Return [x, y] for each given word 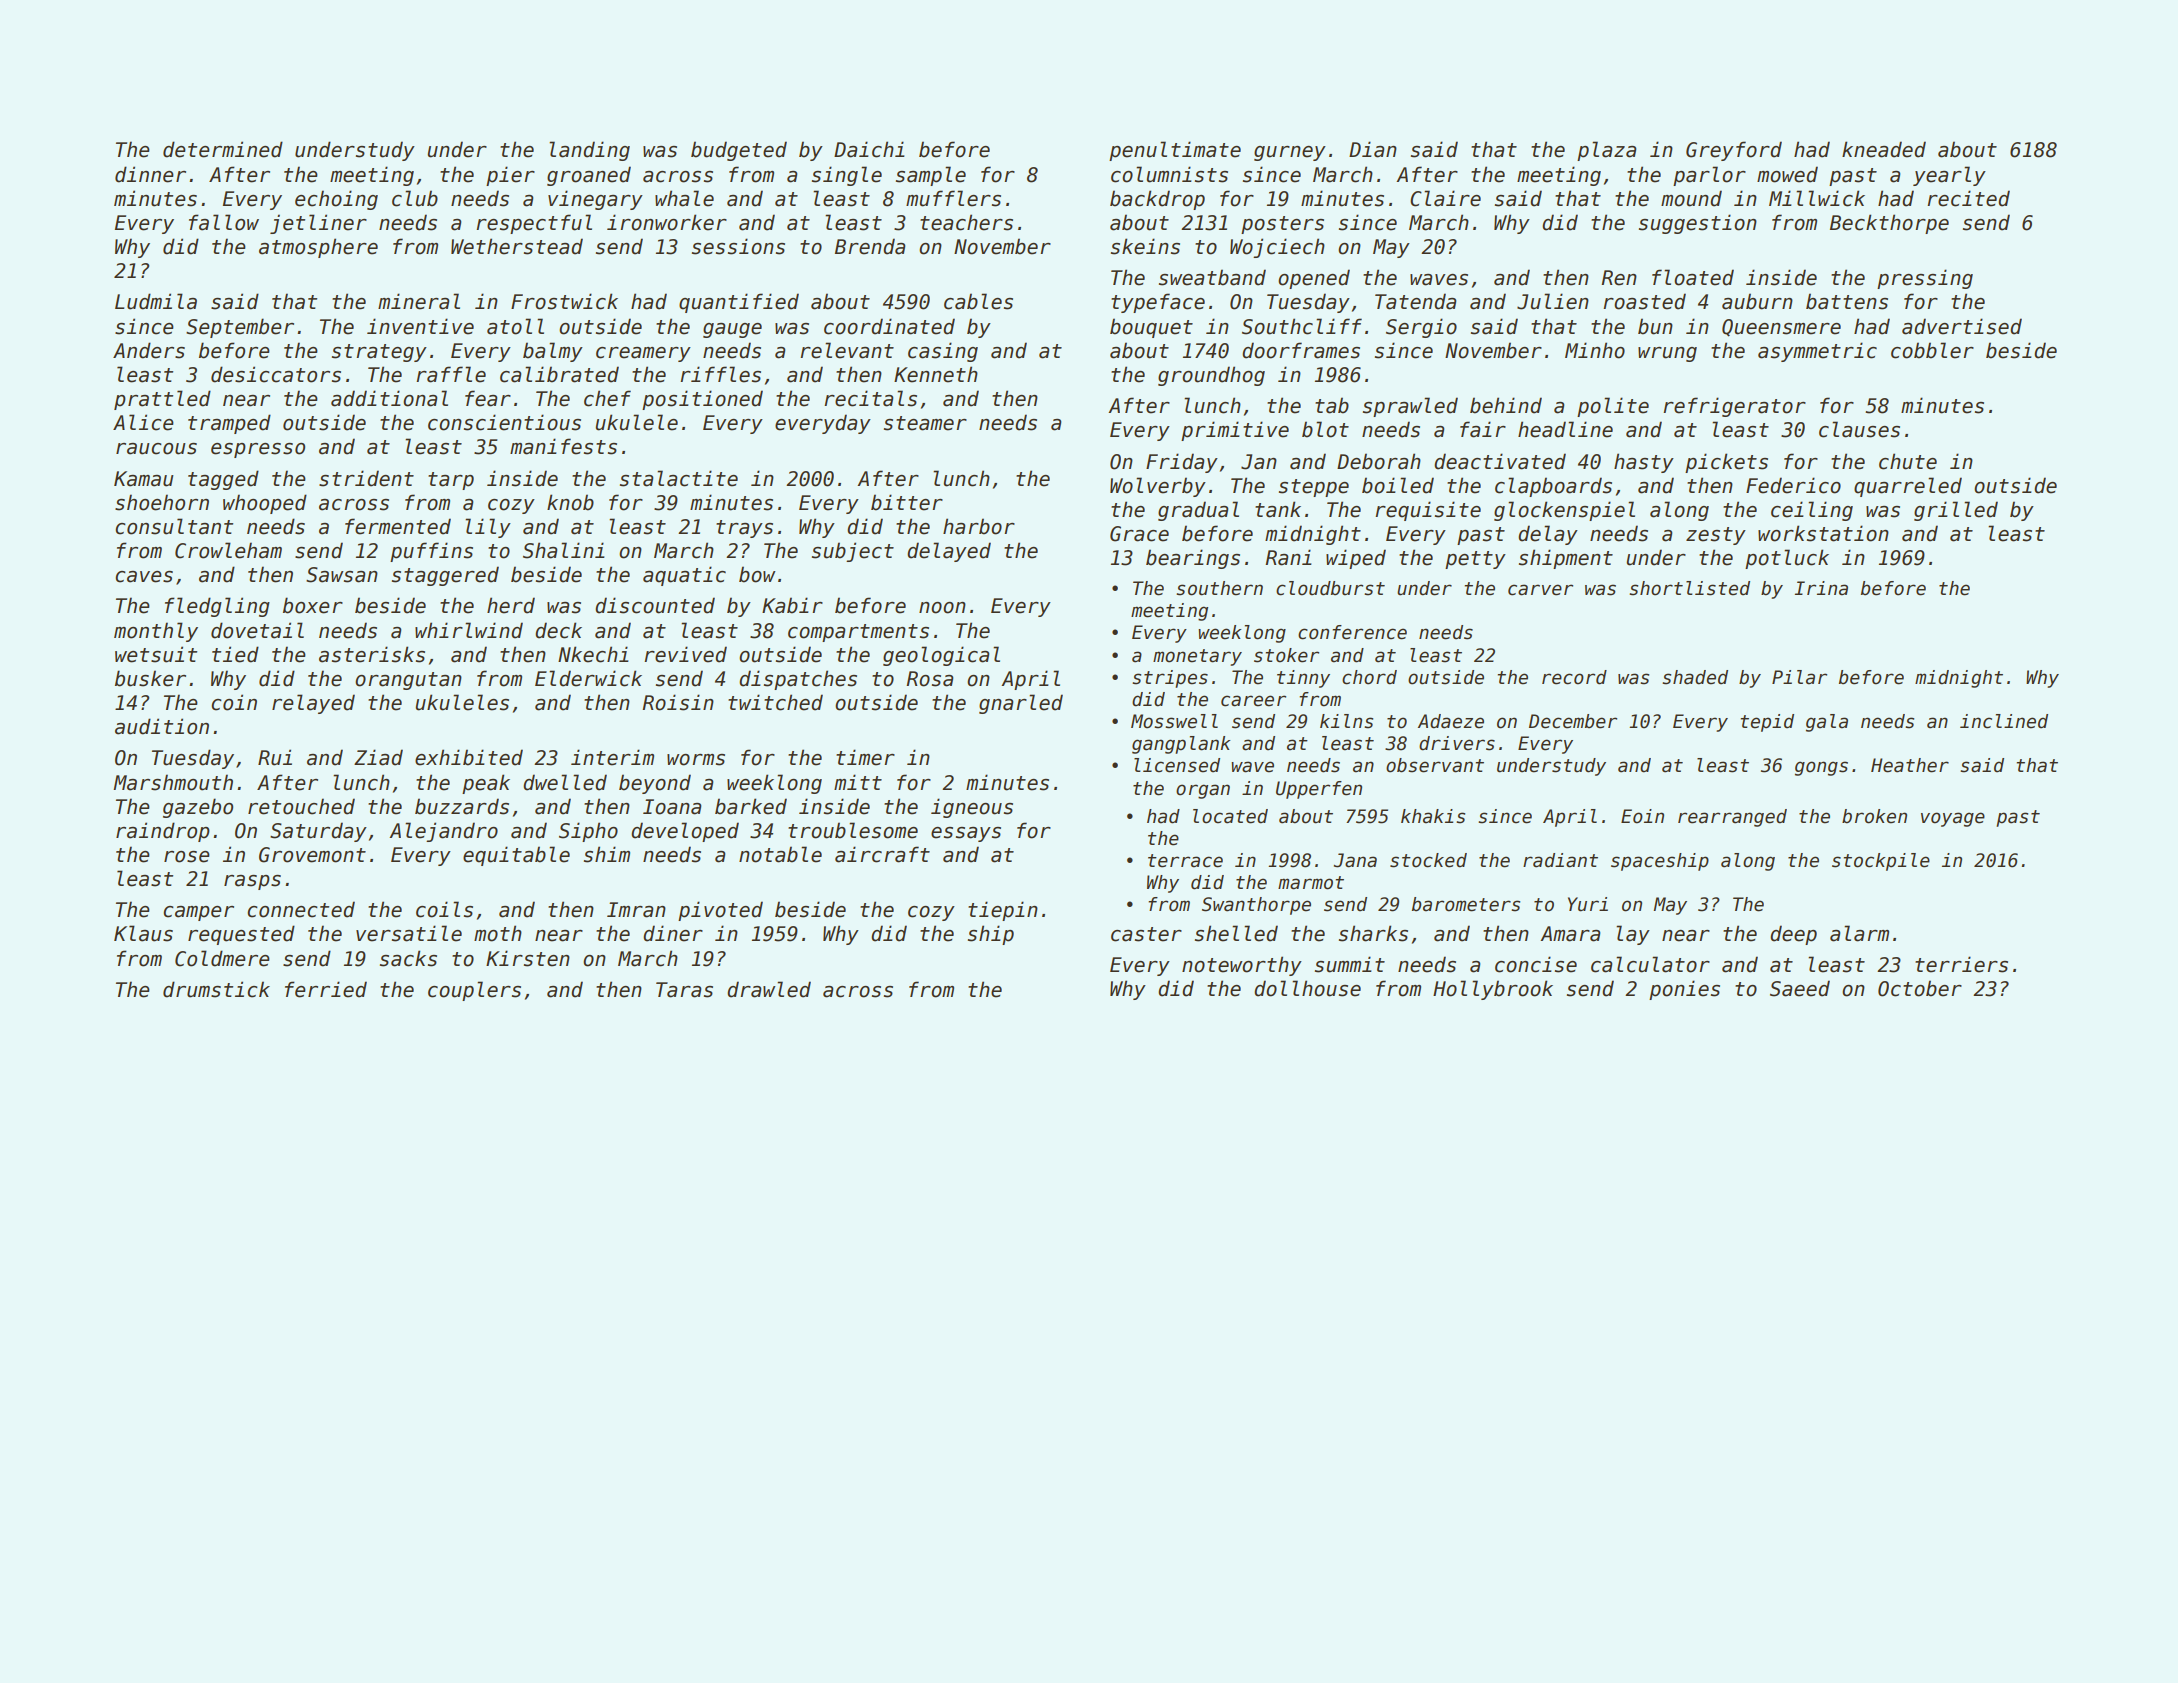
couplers [474, 991]
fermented [398, 526]
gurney [1290, 153]
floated [1693, 277]
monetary [1197, 657]
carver [1540, 590]
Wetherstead [517, 246]
